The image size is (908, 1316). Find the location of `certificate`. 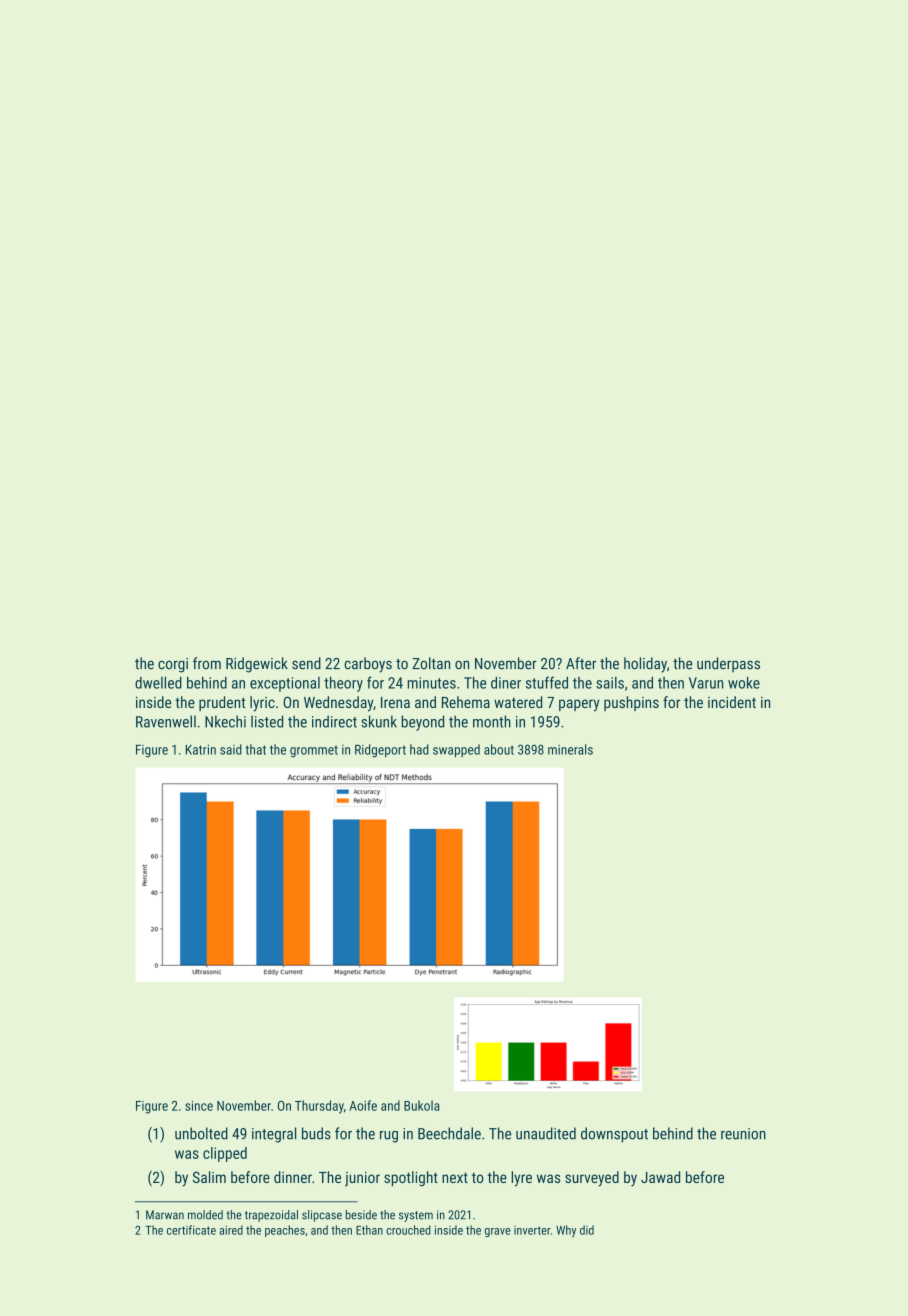

certificate is located at coordinates (191, 1230).
